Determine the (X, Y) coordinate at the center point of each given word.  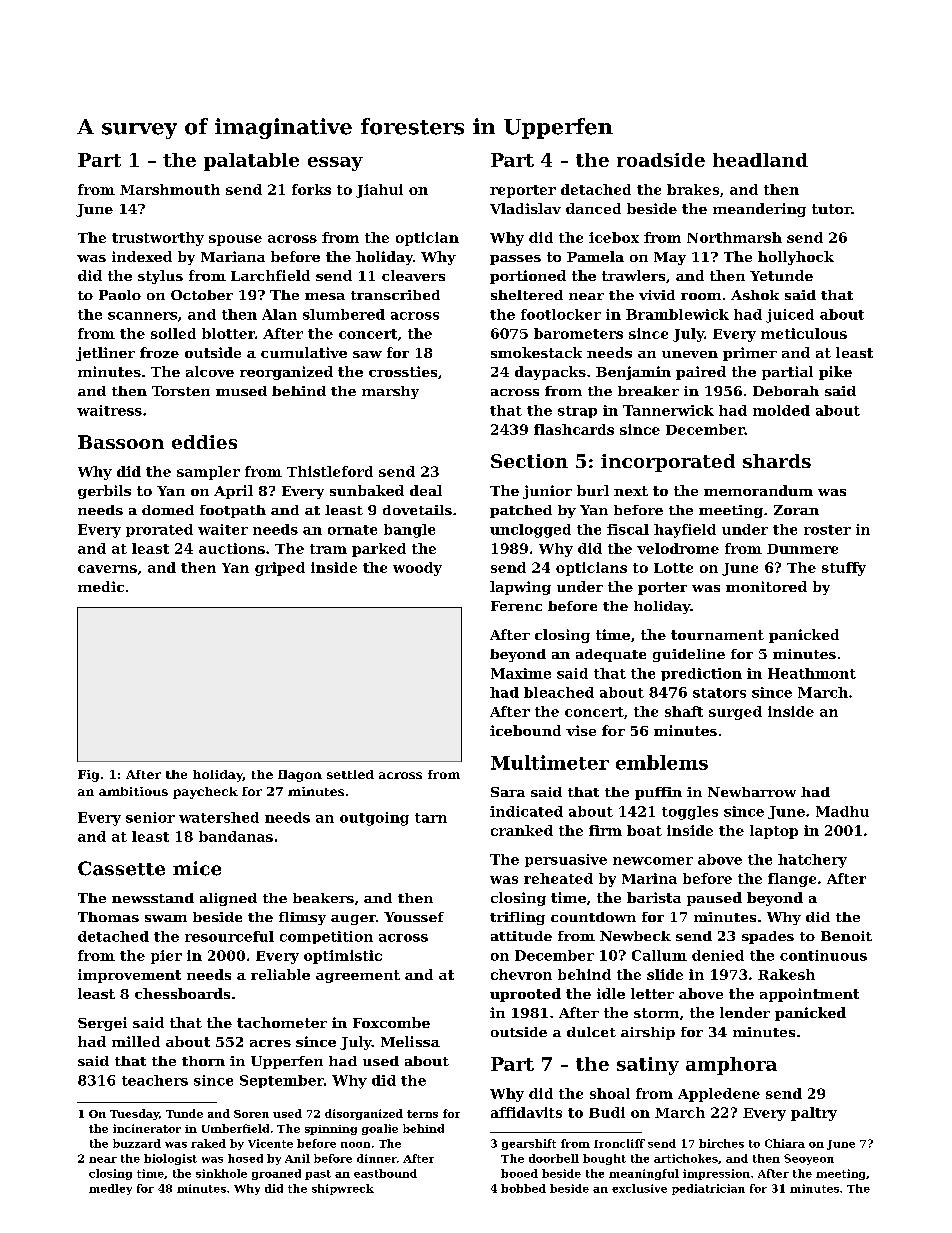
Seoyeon (809, 1159)
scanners (142, 316)
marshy (390, 392)
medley (110, 1189)
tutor (831, 209)
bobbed (523, 1188)
